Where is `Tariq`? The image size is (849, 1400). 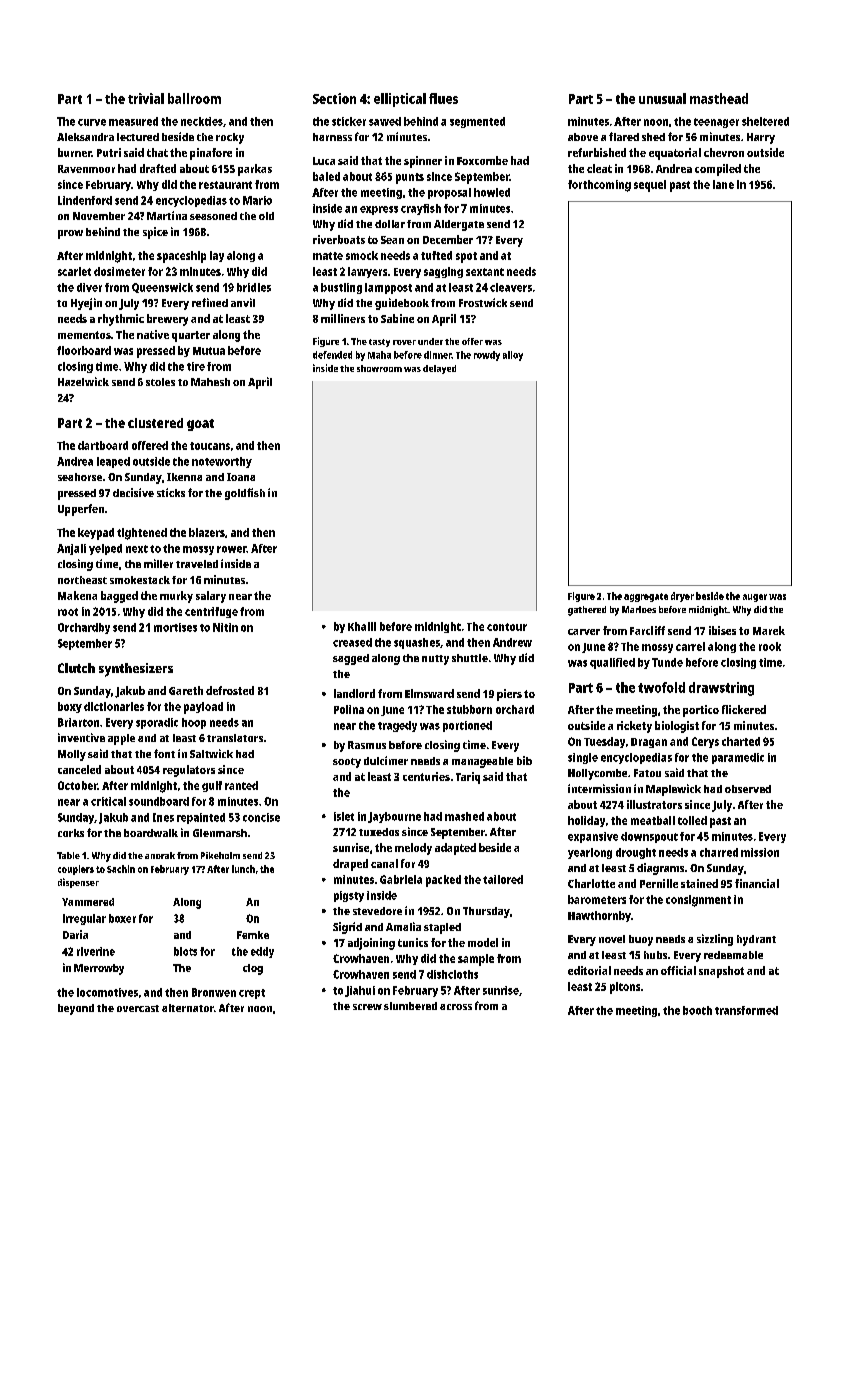 Tariq is located at coordinates (468, 778).
